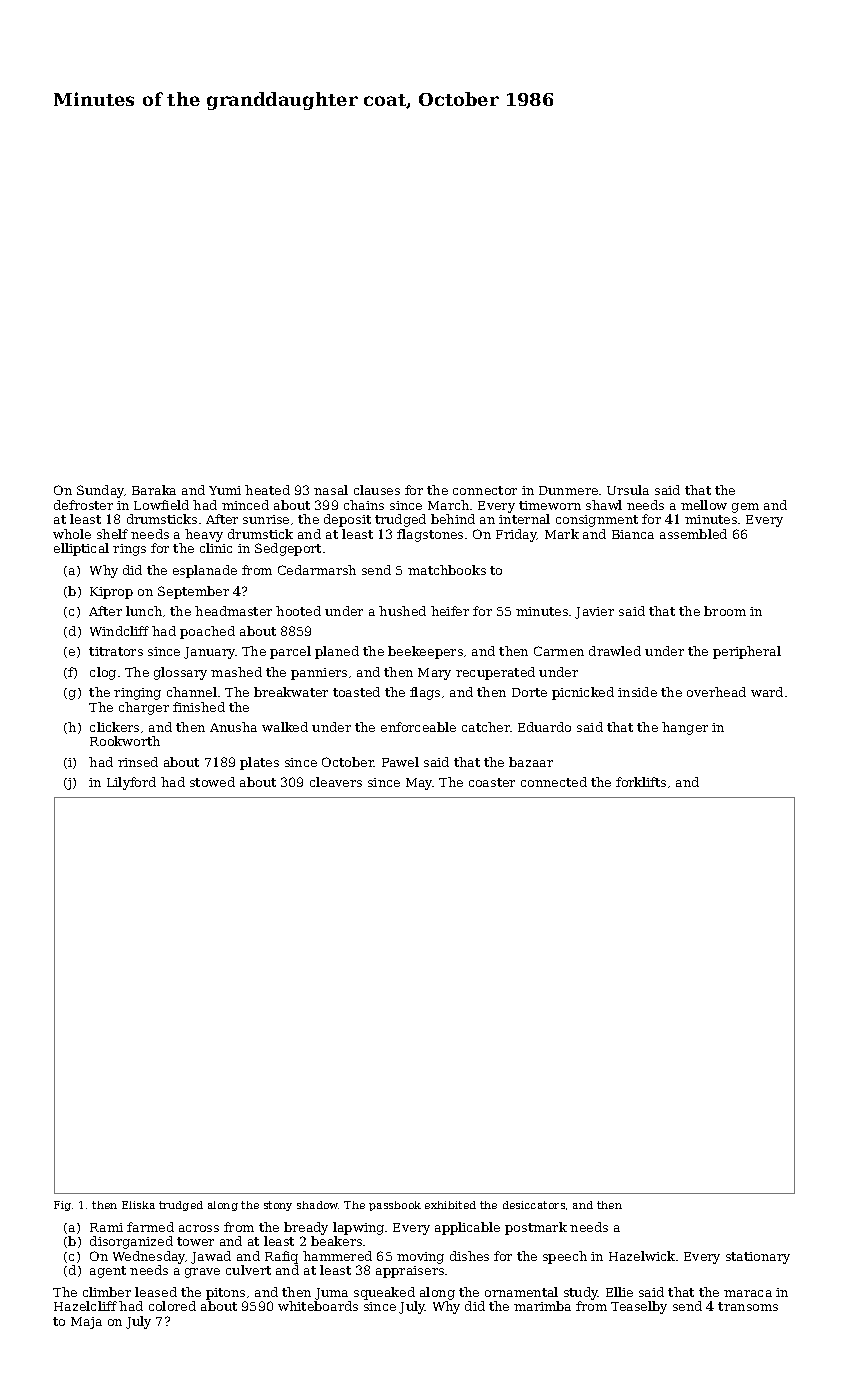  What do you see at coordinates (138, 762) in the image?
I see `rinsed` at bounding box center [138, 762].
